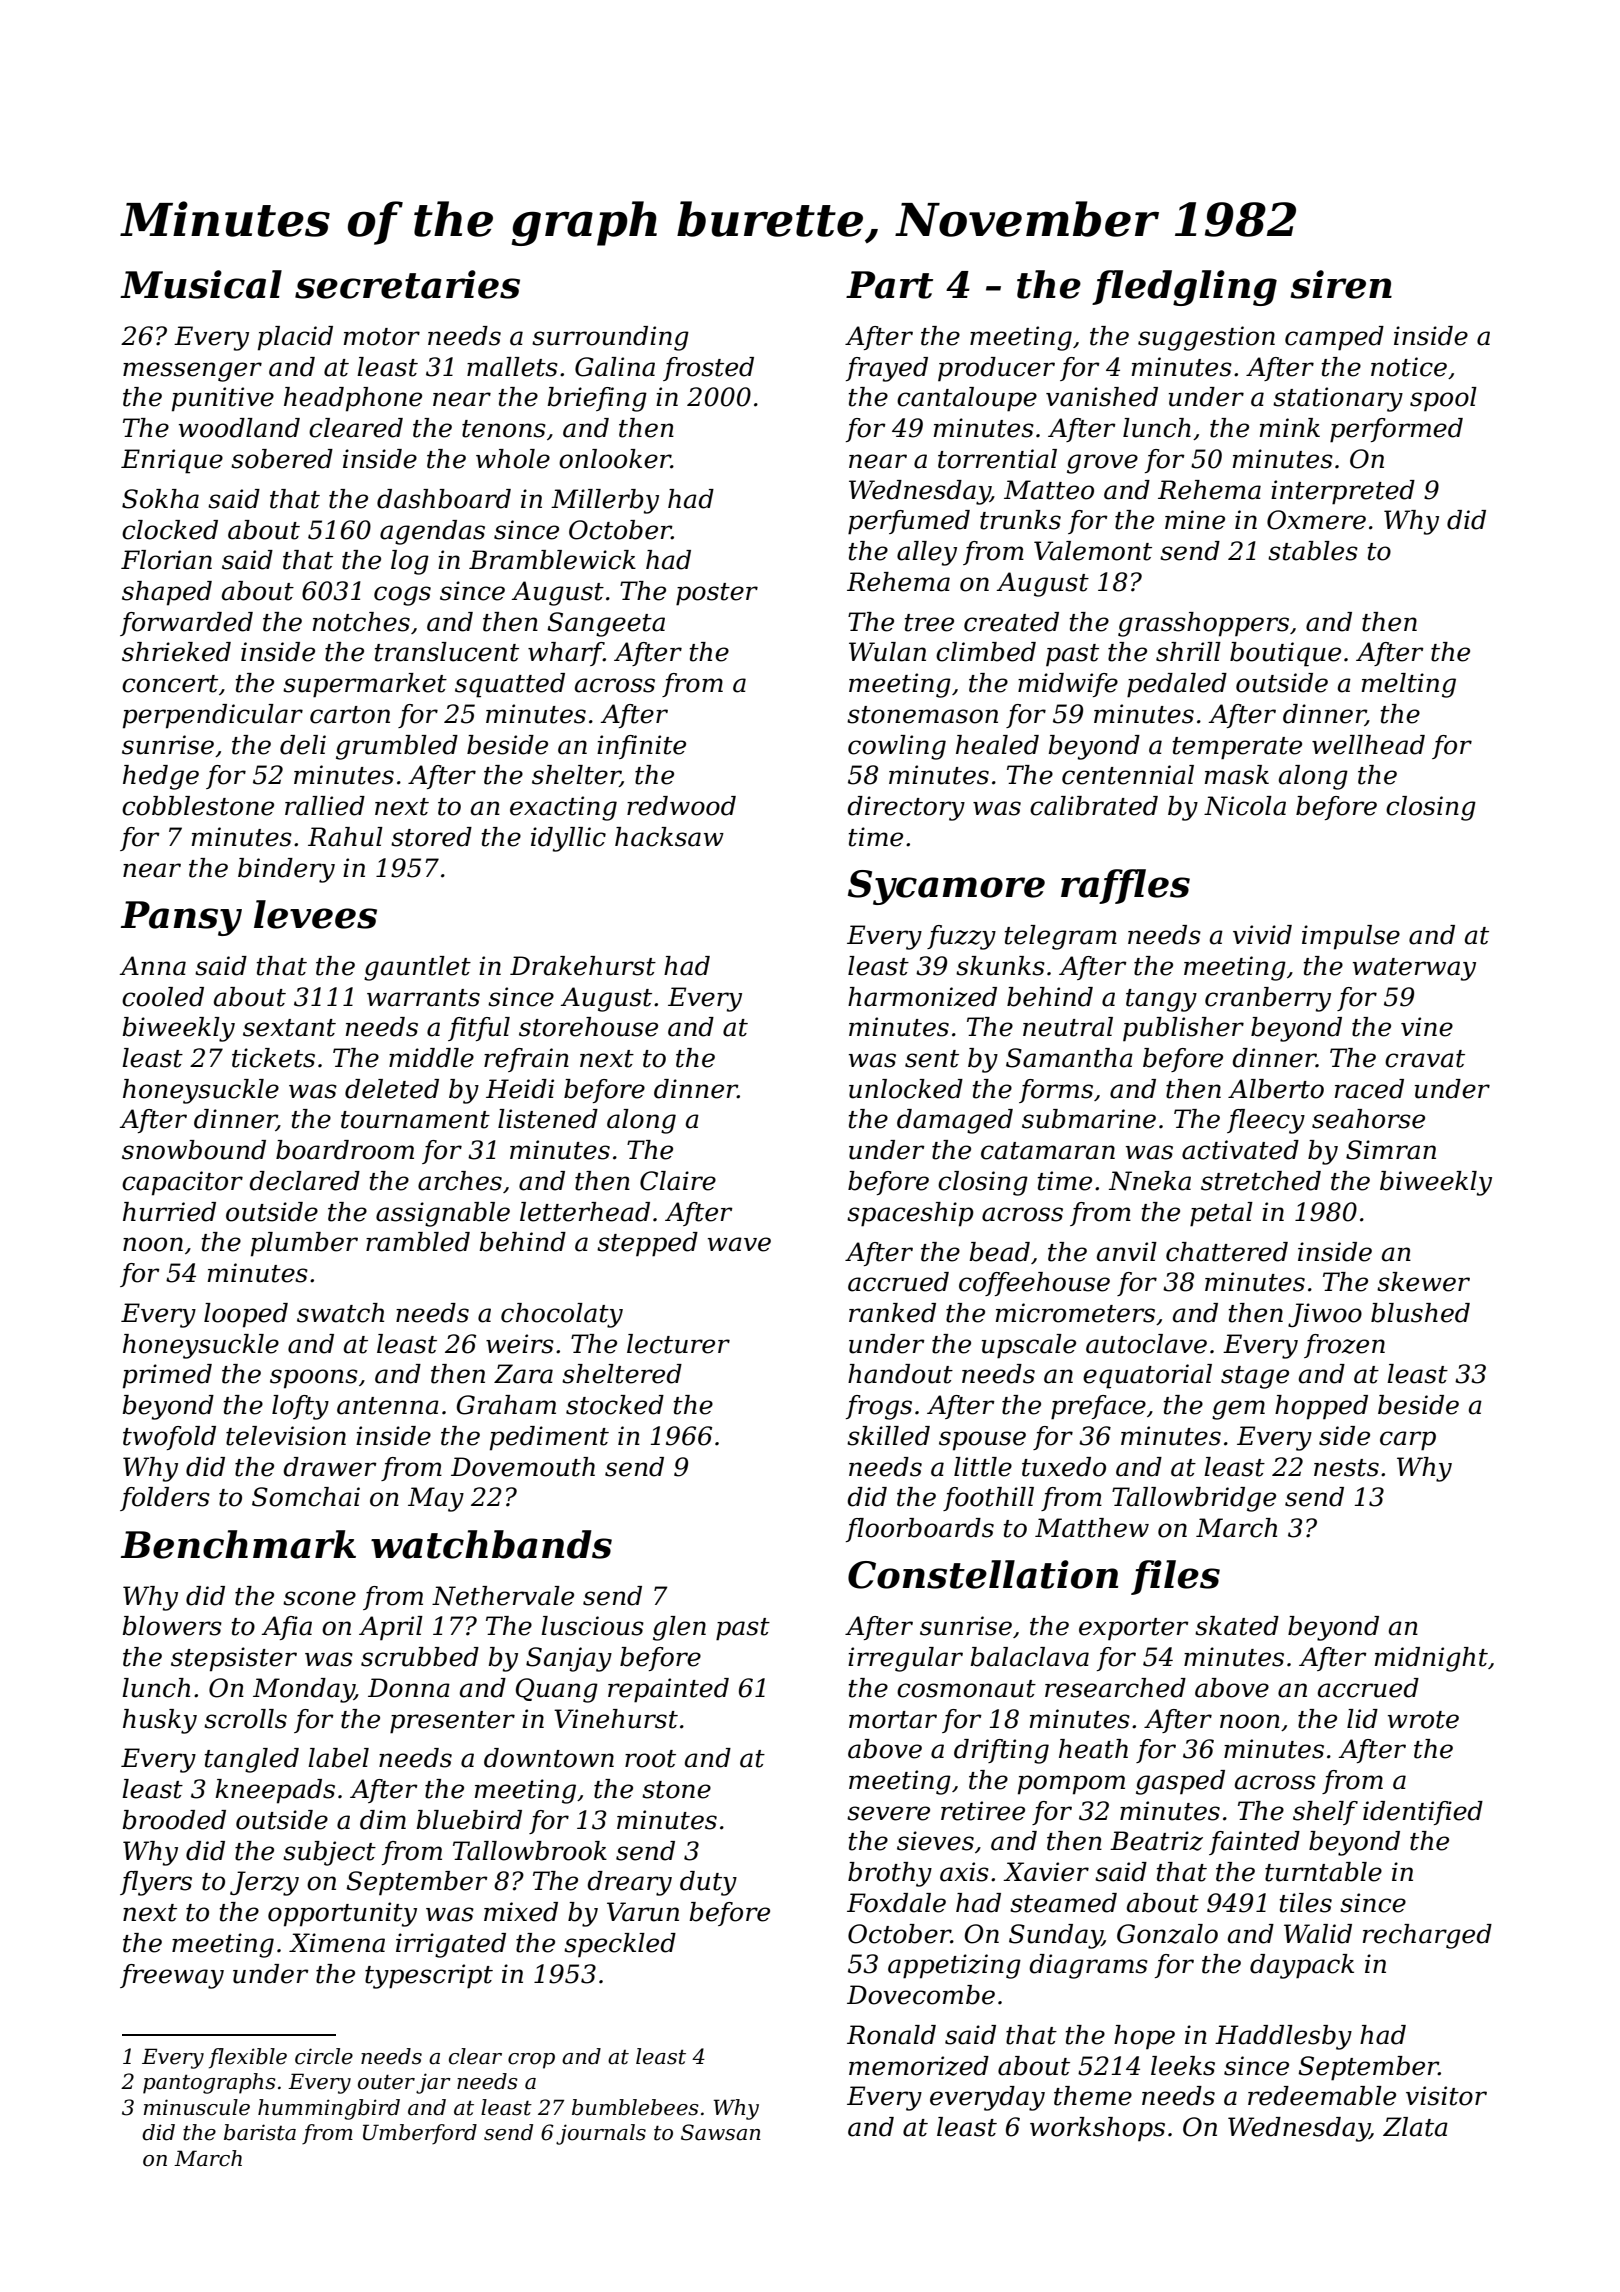  What do you see at coordinates (353, 399) in the screenshot?
I see `headphone` at bounding box center [353, 399].
